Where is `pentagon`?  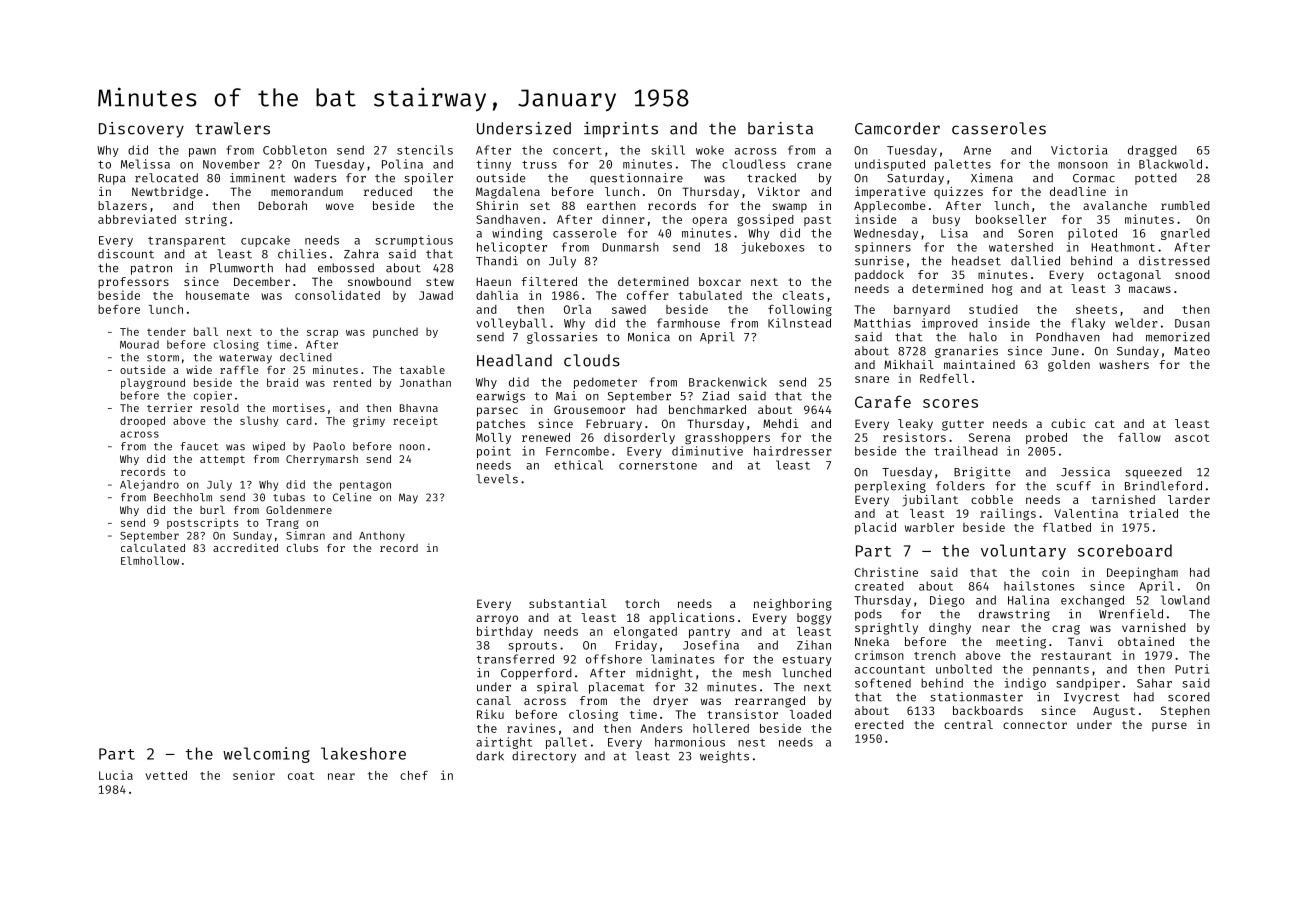
pentagon is located at coordinates (365, 486).
